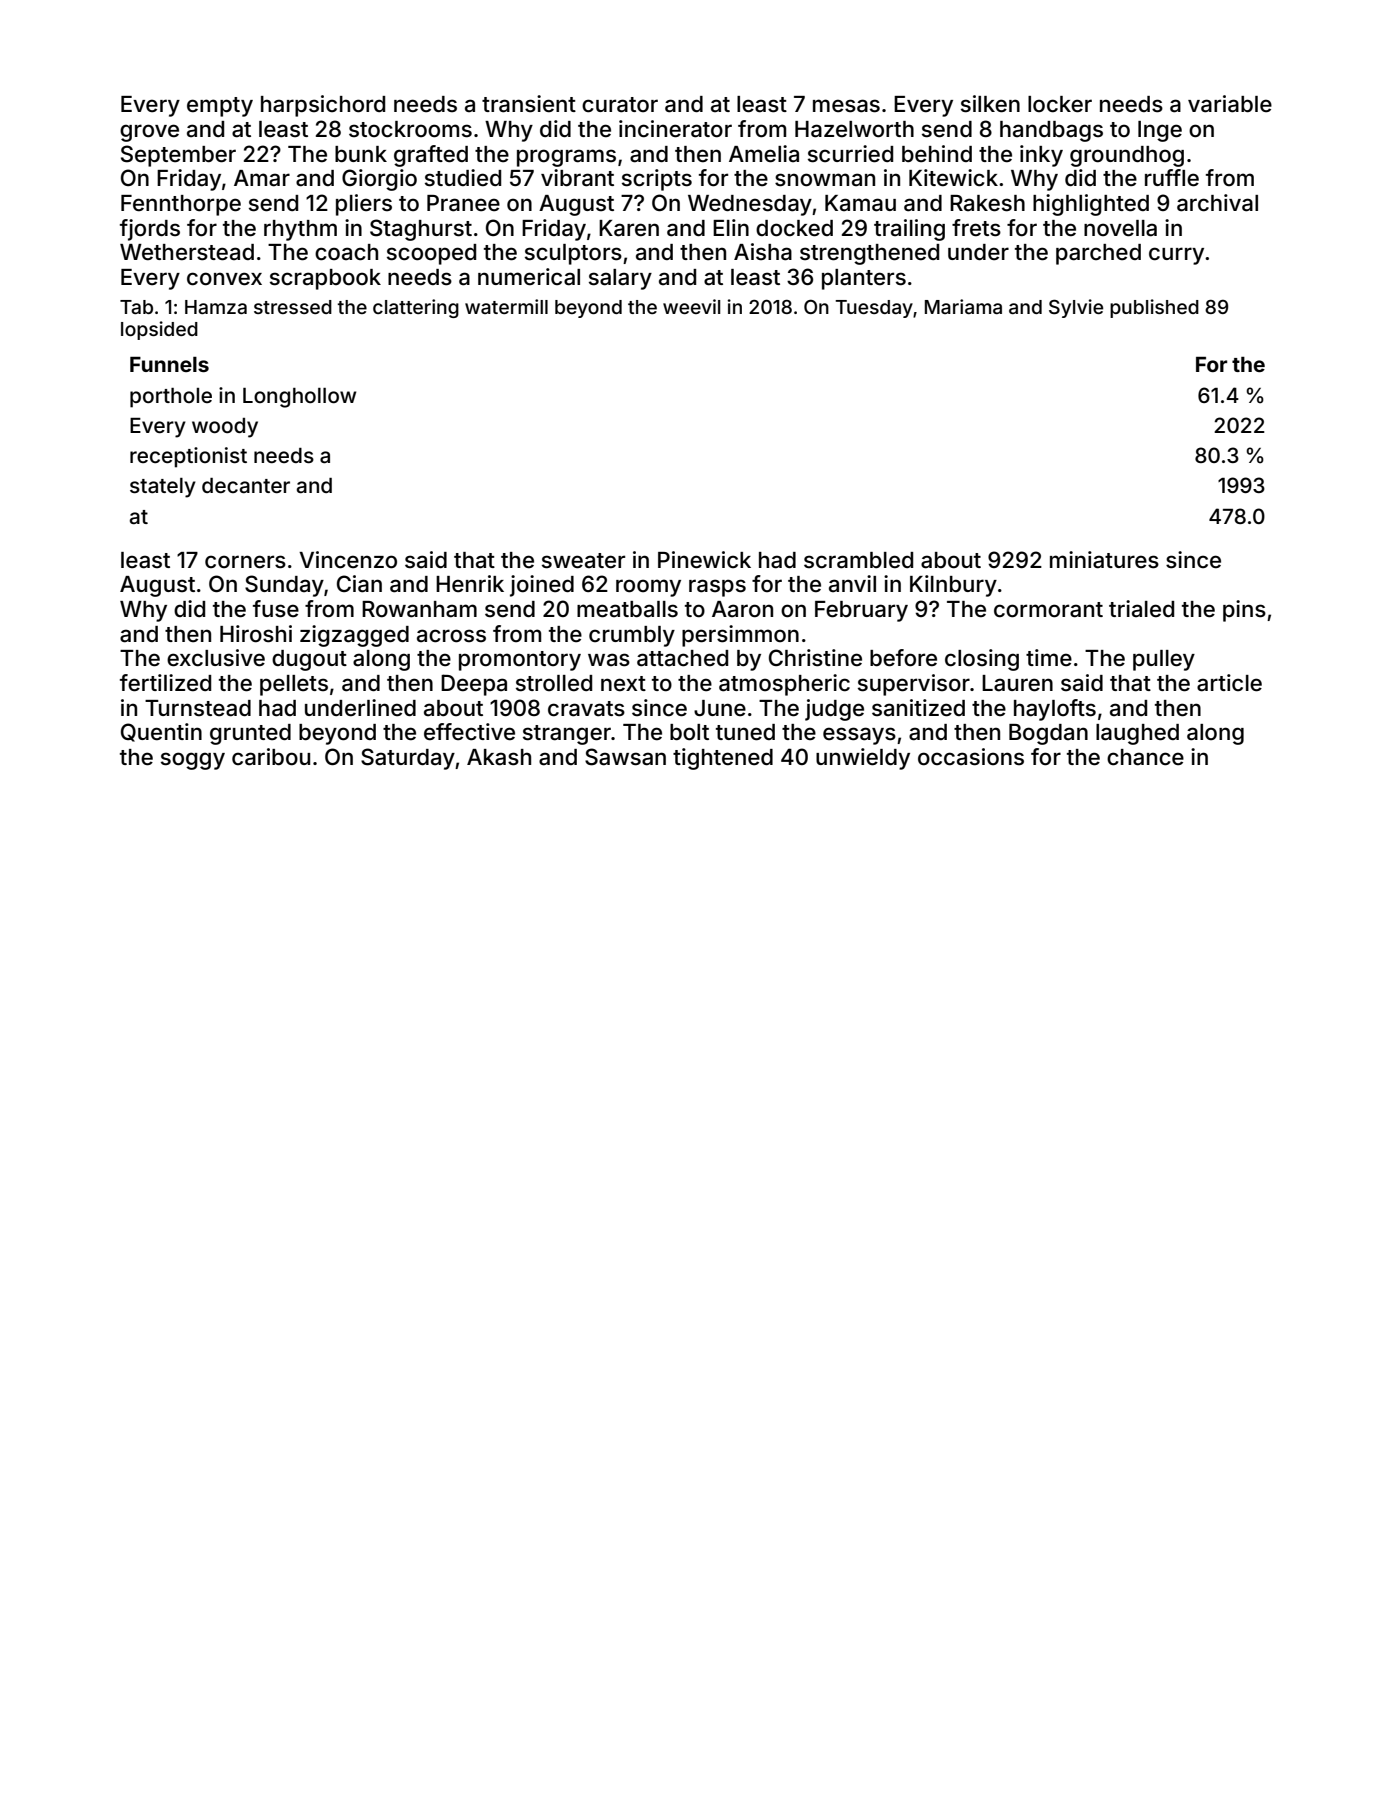 The height and width of the screenshot is (1806, 1395). Describe the element at coordinates (165, 683) in the screenshot. I see `fertilized` at that location.
